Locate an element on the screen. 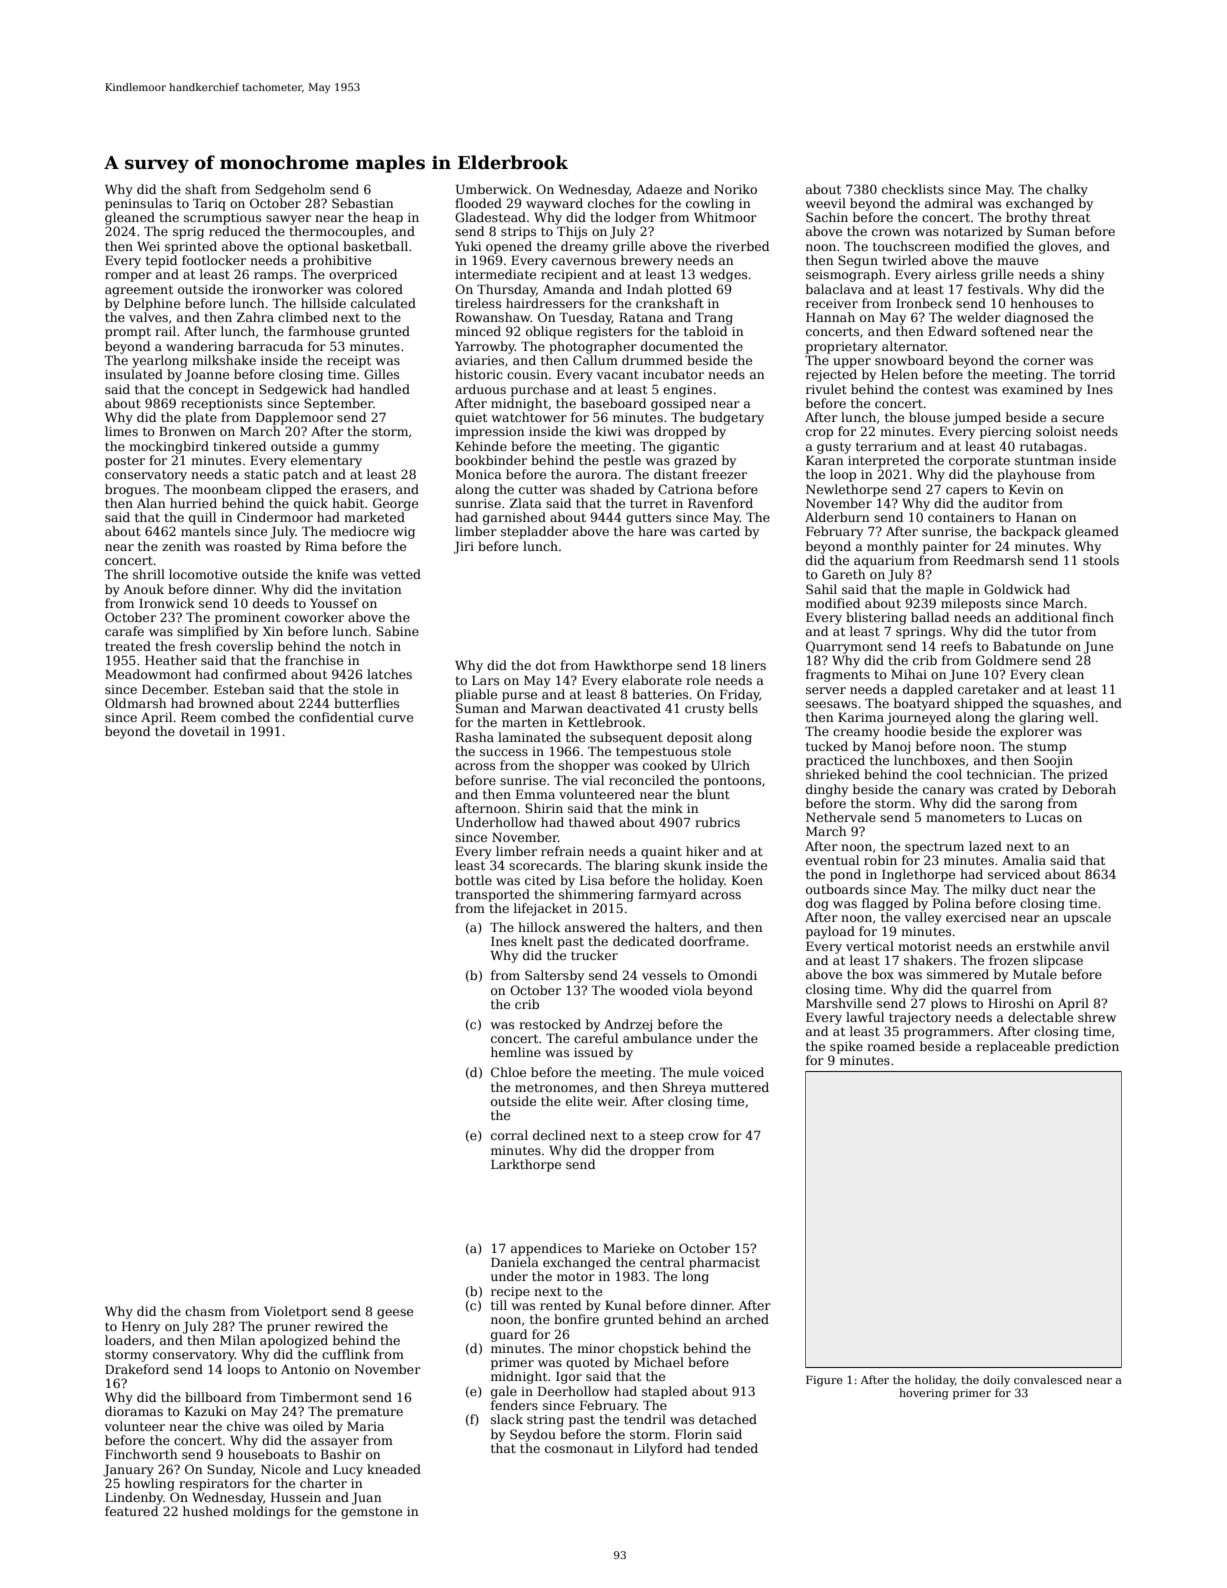 The image size is (1227, 1588). creamy is located at coordinates (856, 734).
